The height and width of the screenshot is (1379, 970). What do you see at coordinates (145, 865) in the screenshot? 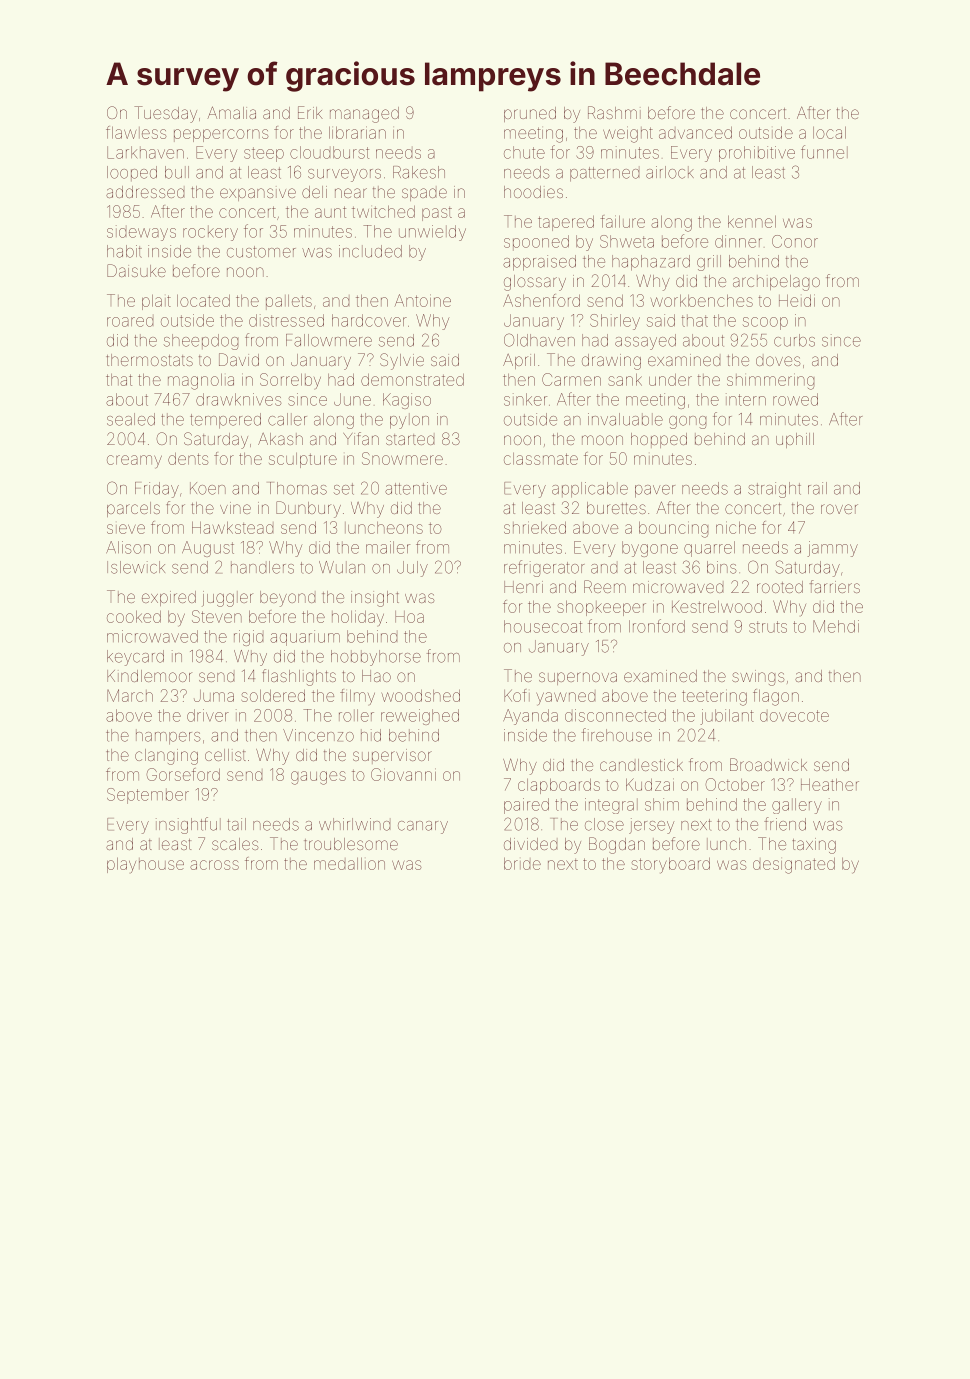
I see `playhouse` at bounding box center [145, 865].
